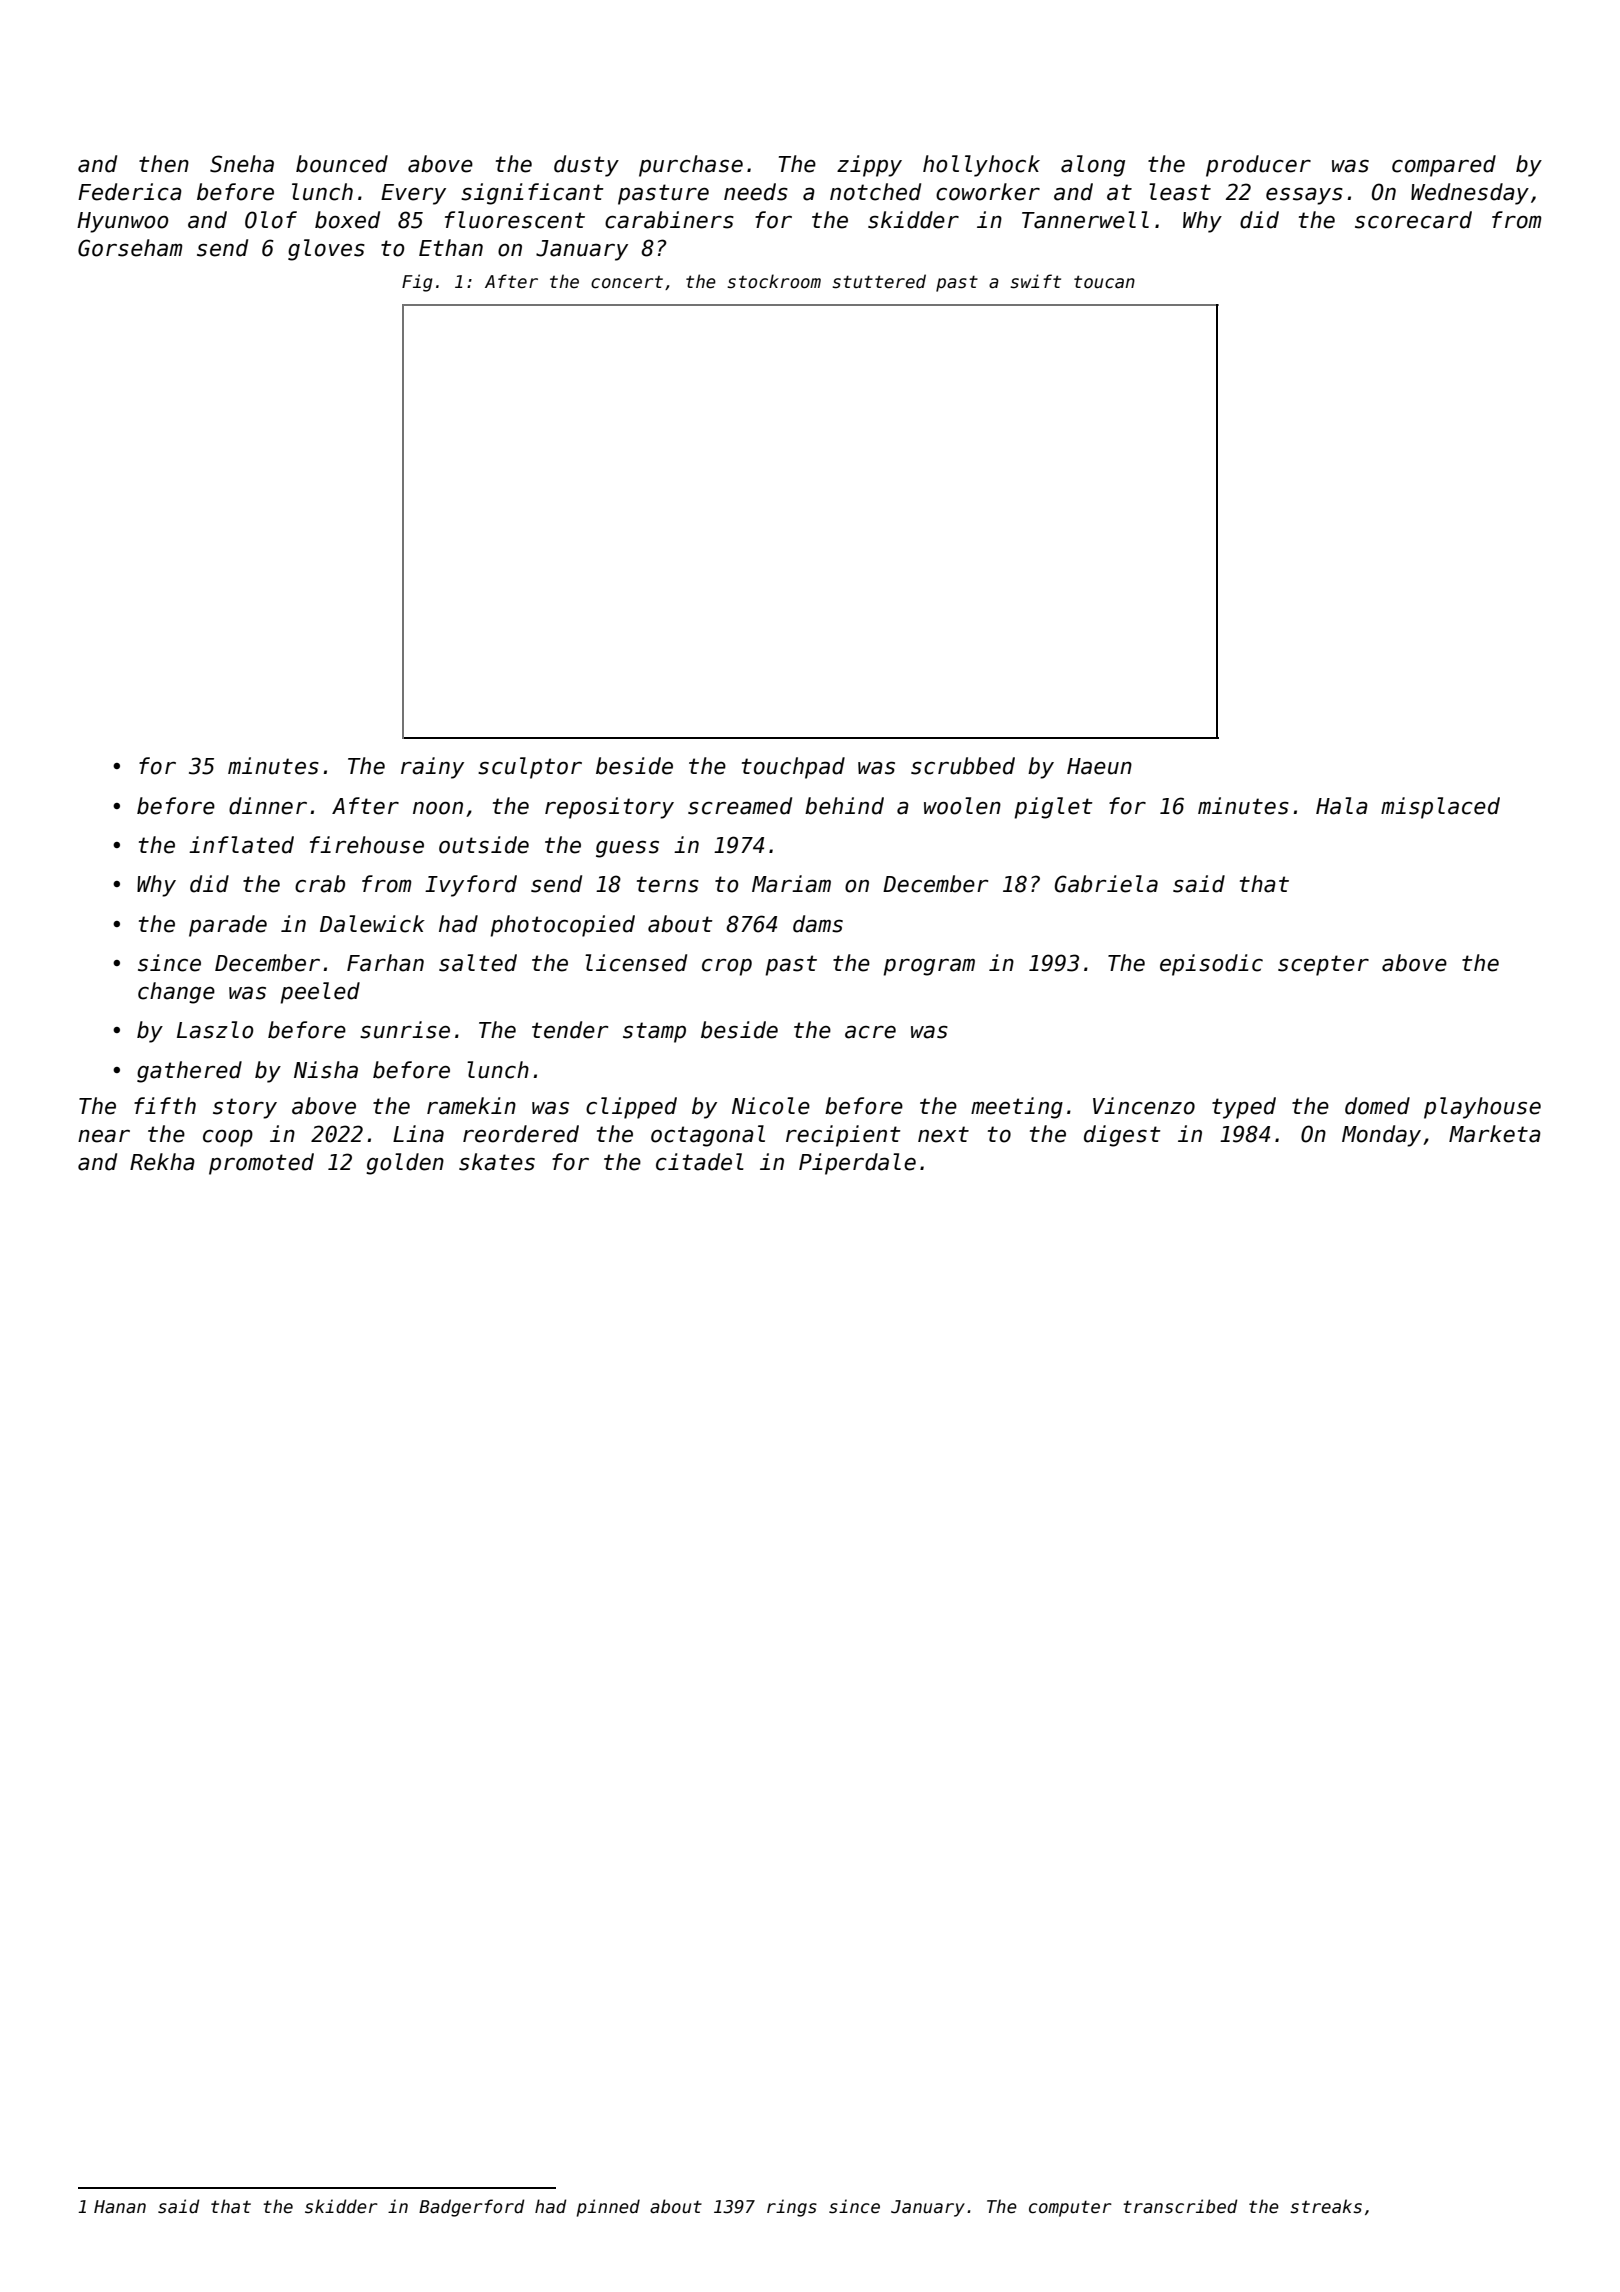 The image size is (1620, 2292). Describe the element at coordinates (471, 2208) in the document. I see `Badgerford` at that location.
